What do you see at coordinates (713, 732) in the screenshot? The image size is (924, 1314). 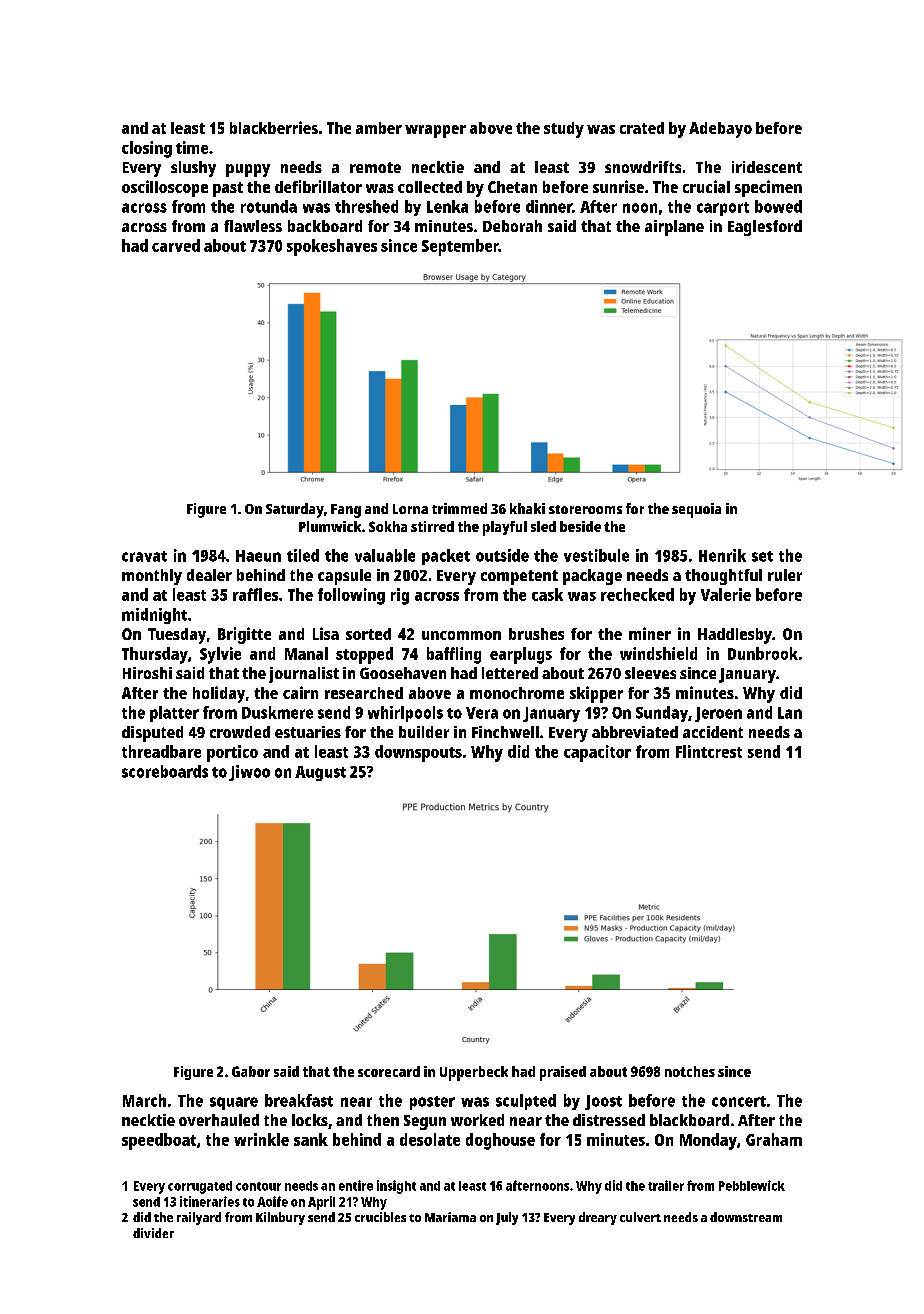 I see `accident` at bounding box center [713, 732].
